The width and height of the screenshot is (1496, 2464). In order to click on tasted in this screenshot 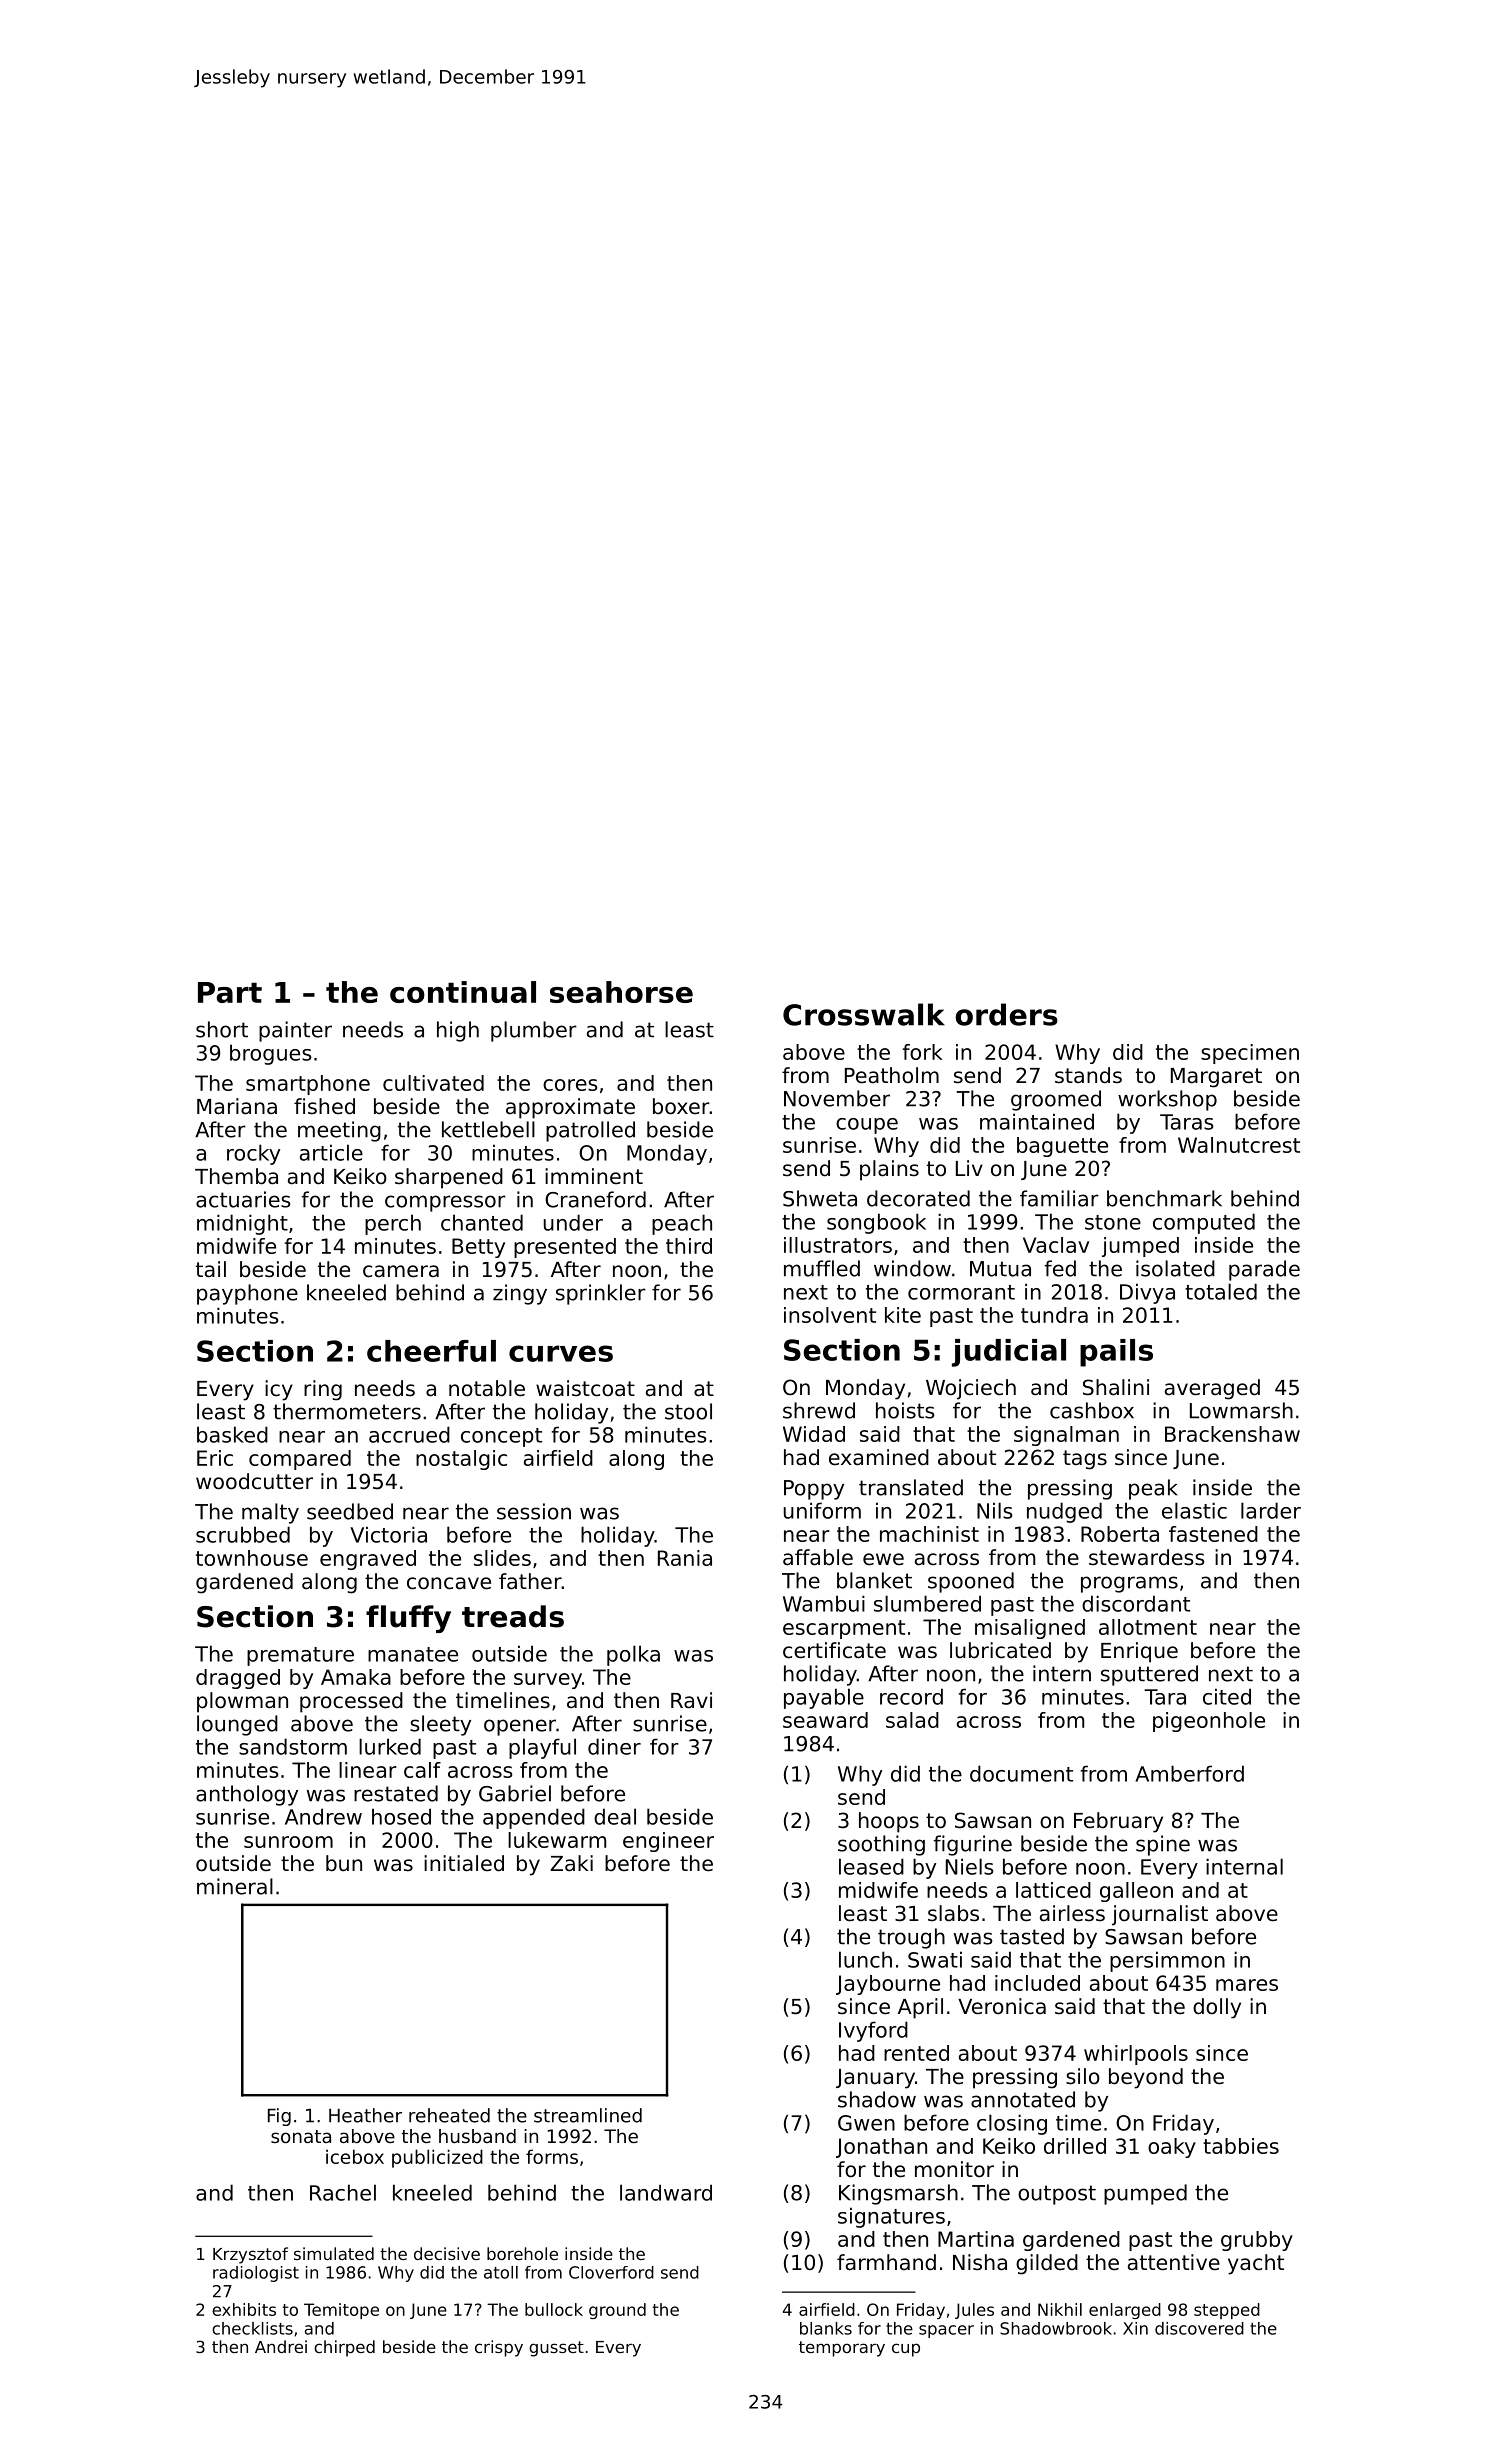, I will do `click(1032, 1936)`.
